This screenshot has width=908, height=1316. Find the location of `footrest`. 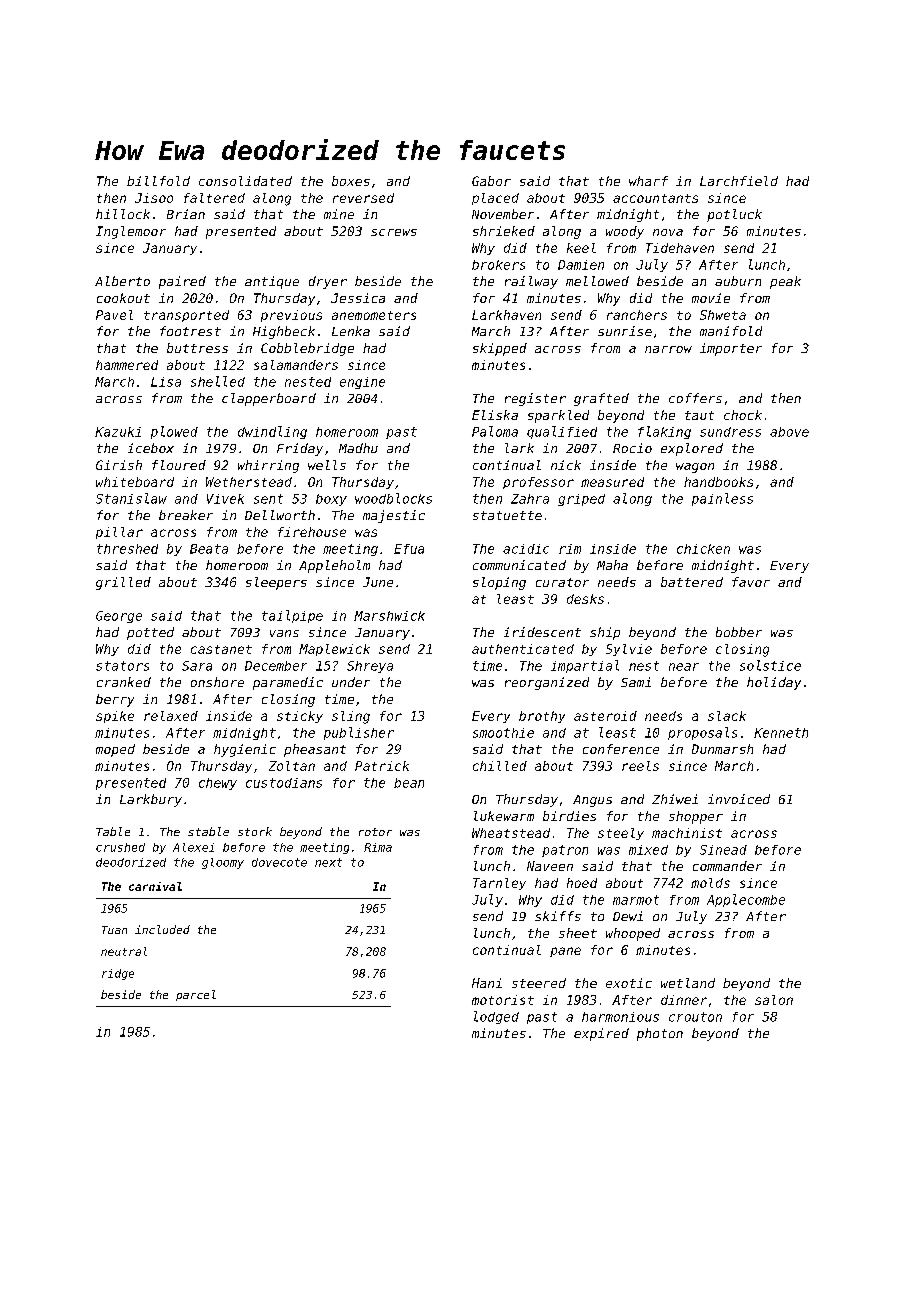

footrest is located at coordinates (190, 331).
